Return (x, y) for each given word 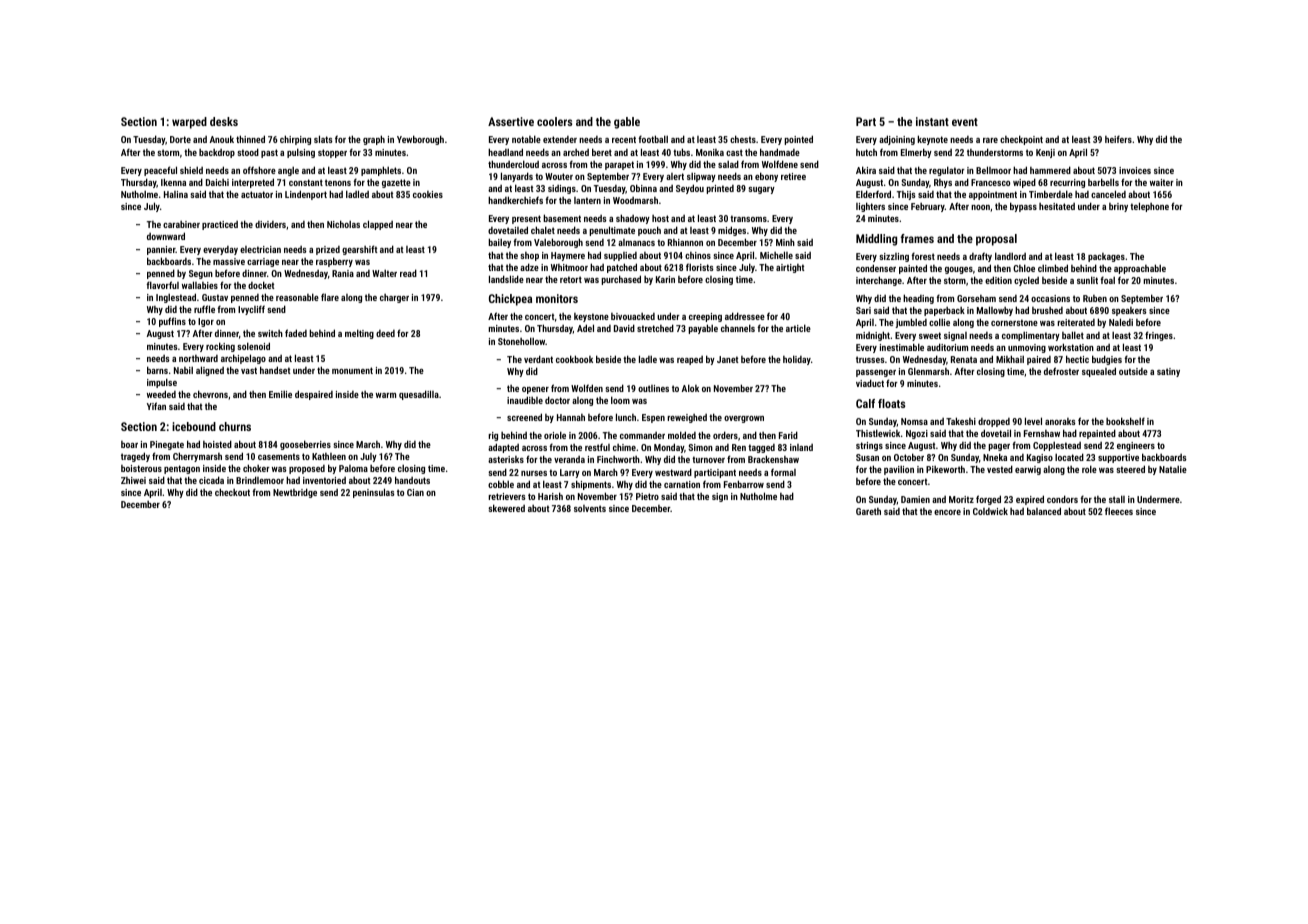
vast (249, 370)
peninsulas (374, 493)
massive (229, 261)
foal (1107, 280)
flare (330, 297)
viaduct (870, 383)
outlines (653, 388)
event (965, 122)
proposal (996, 240)
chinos (698, 255)
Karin (665, 279)
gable (627, 123)
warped (189, 123)
